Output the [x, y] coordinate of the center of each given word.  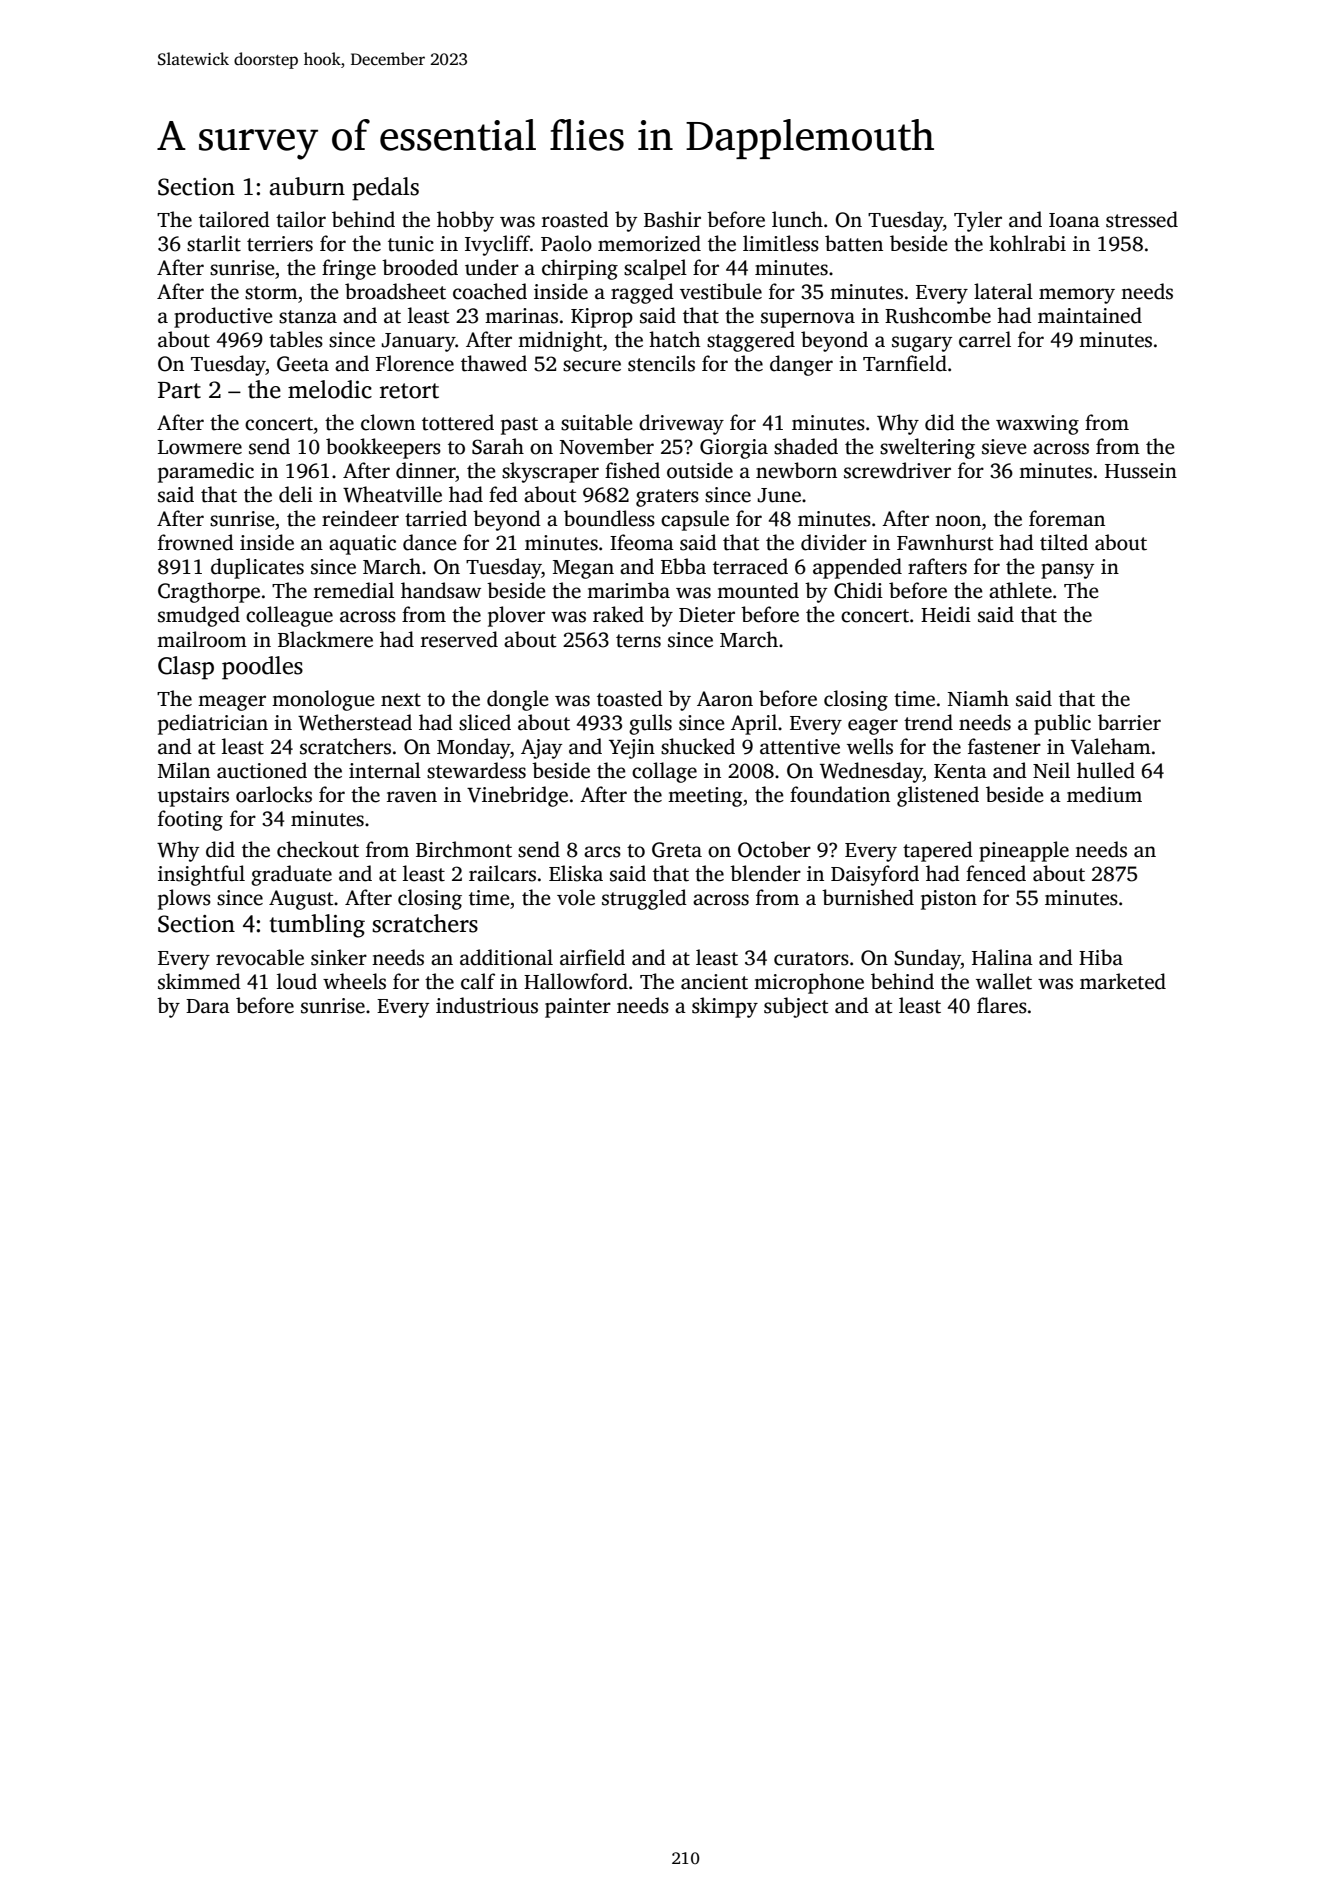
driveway [681, 424]
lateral [1003, 291]
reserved [459, 639]
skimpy [725, 1007]
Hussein [1141, 471]
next [401, 700]
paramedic [206, 472]
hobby [465, 221]
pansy [1067, 571]
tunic [411, 244]
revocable [260, 957]
